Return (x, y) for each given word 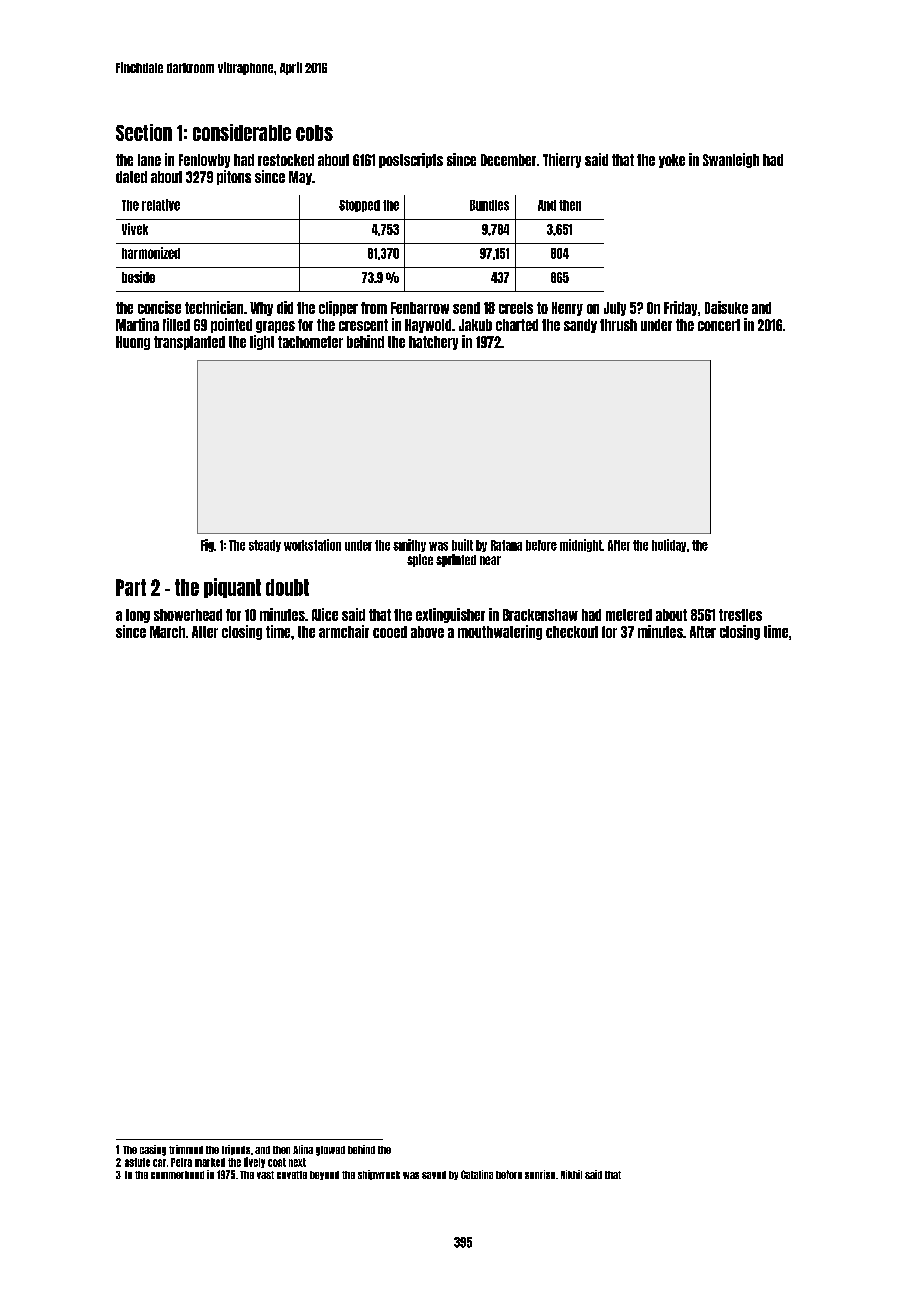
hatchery (433, 343)
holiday (669, 545)
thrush (618, 325)
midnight (581, 545)
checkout (572, 632)
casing (153, 1150)
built (462, 545)
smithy (409, 545)
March (167, 632)
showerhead (188, 615)
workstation (312, 545)
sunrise (540, 1174)
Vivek (135, 229)
